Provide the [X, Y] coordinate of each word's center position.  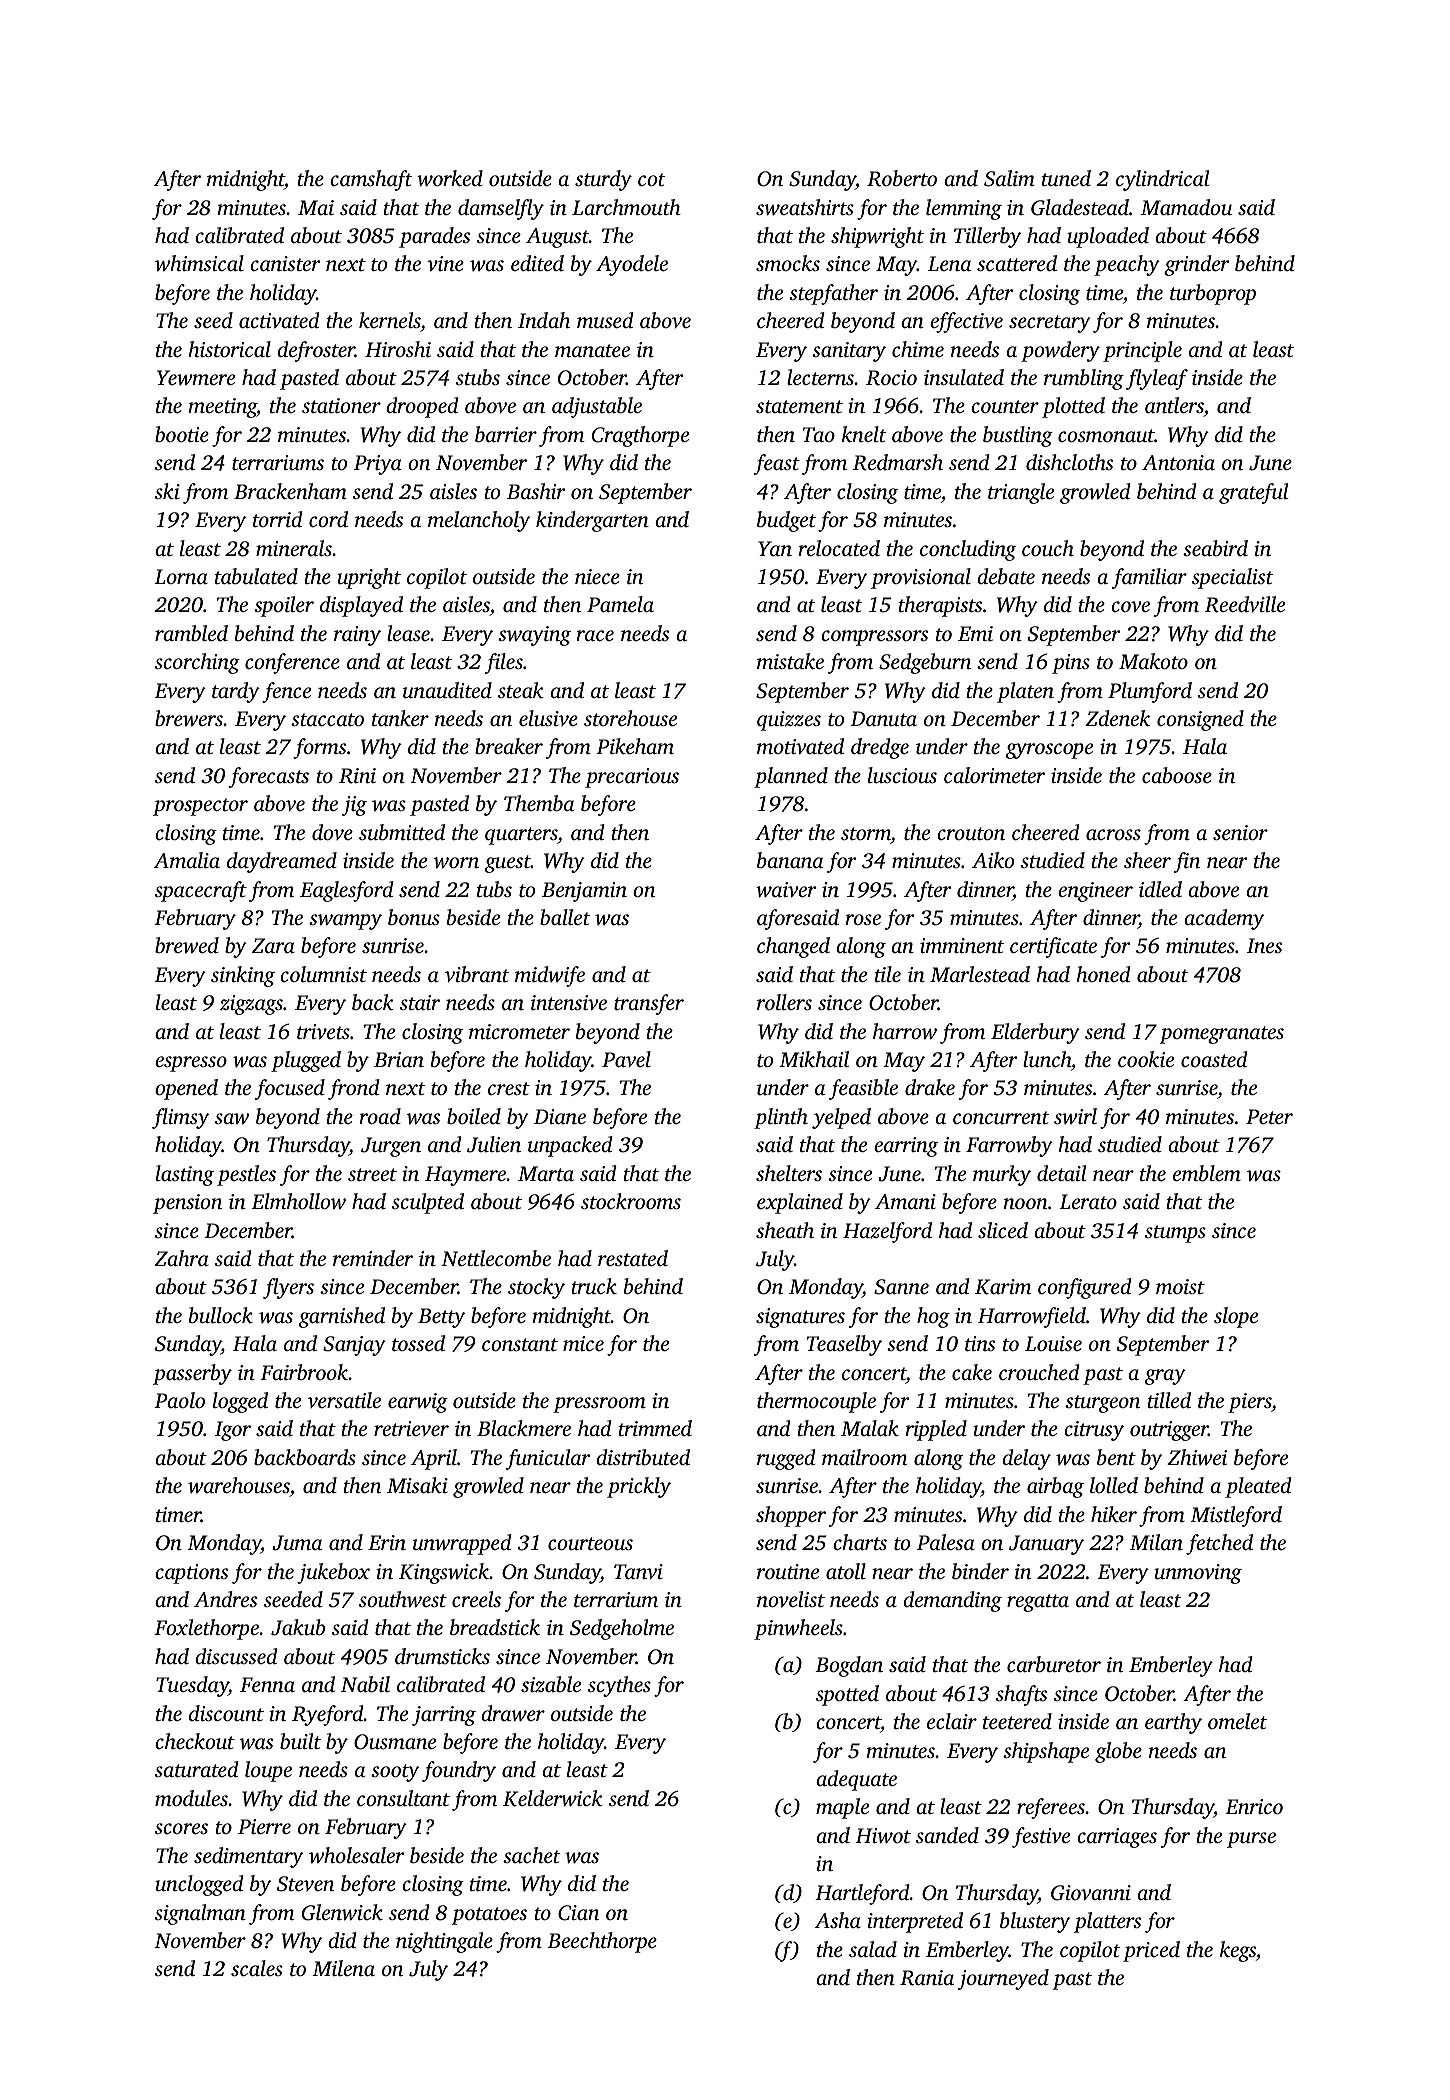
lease [408, 633]
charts [860, 1542]
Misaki [417, 1485]
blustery [1035, 1922]
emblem [1207, 1173]
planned [791, 777]
